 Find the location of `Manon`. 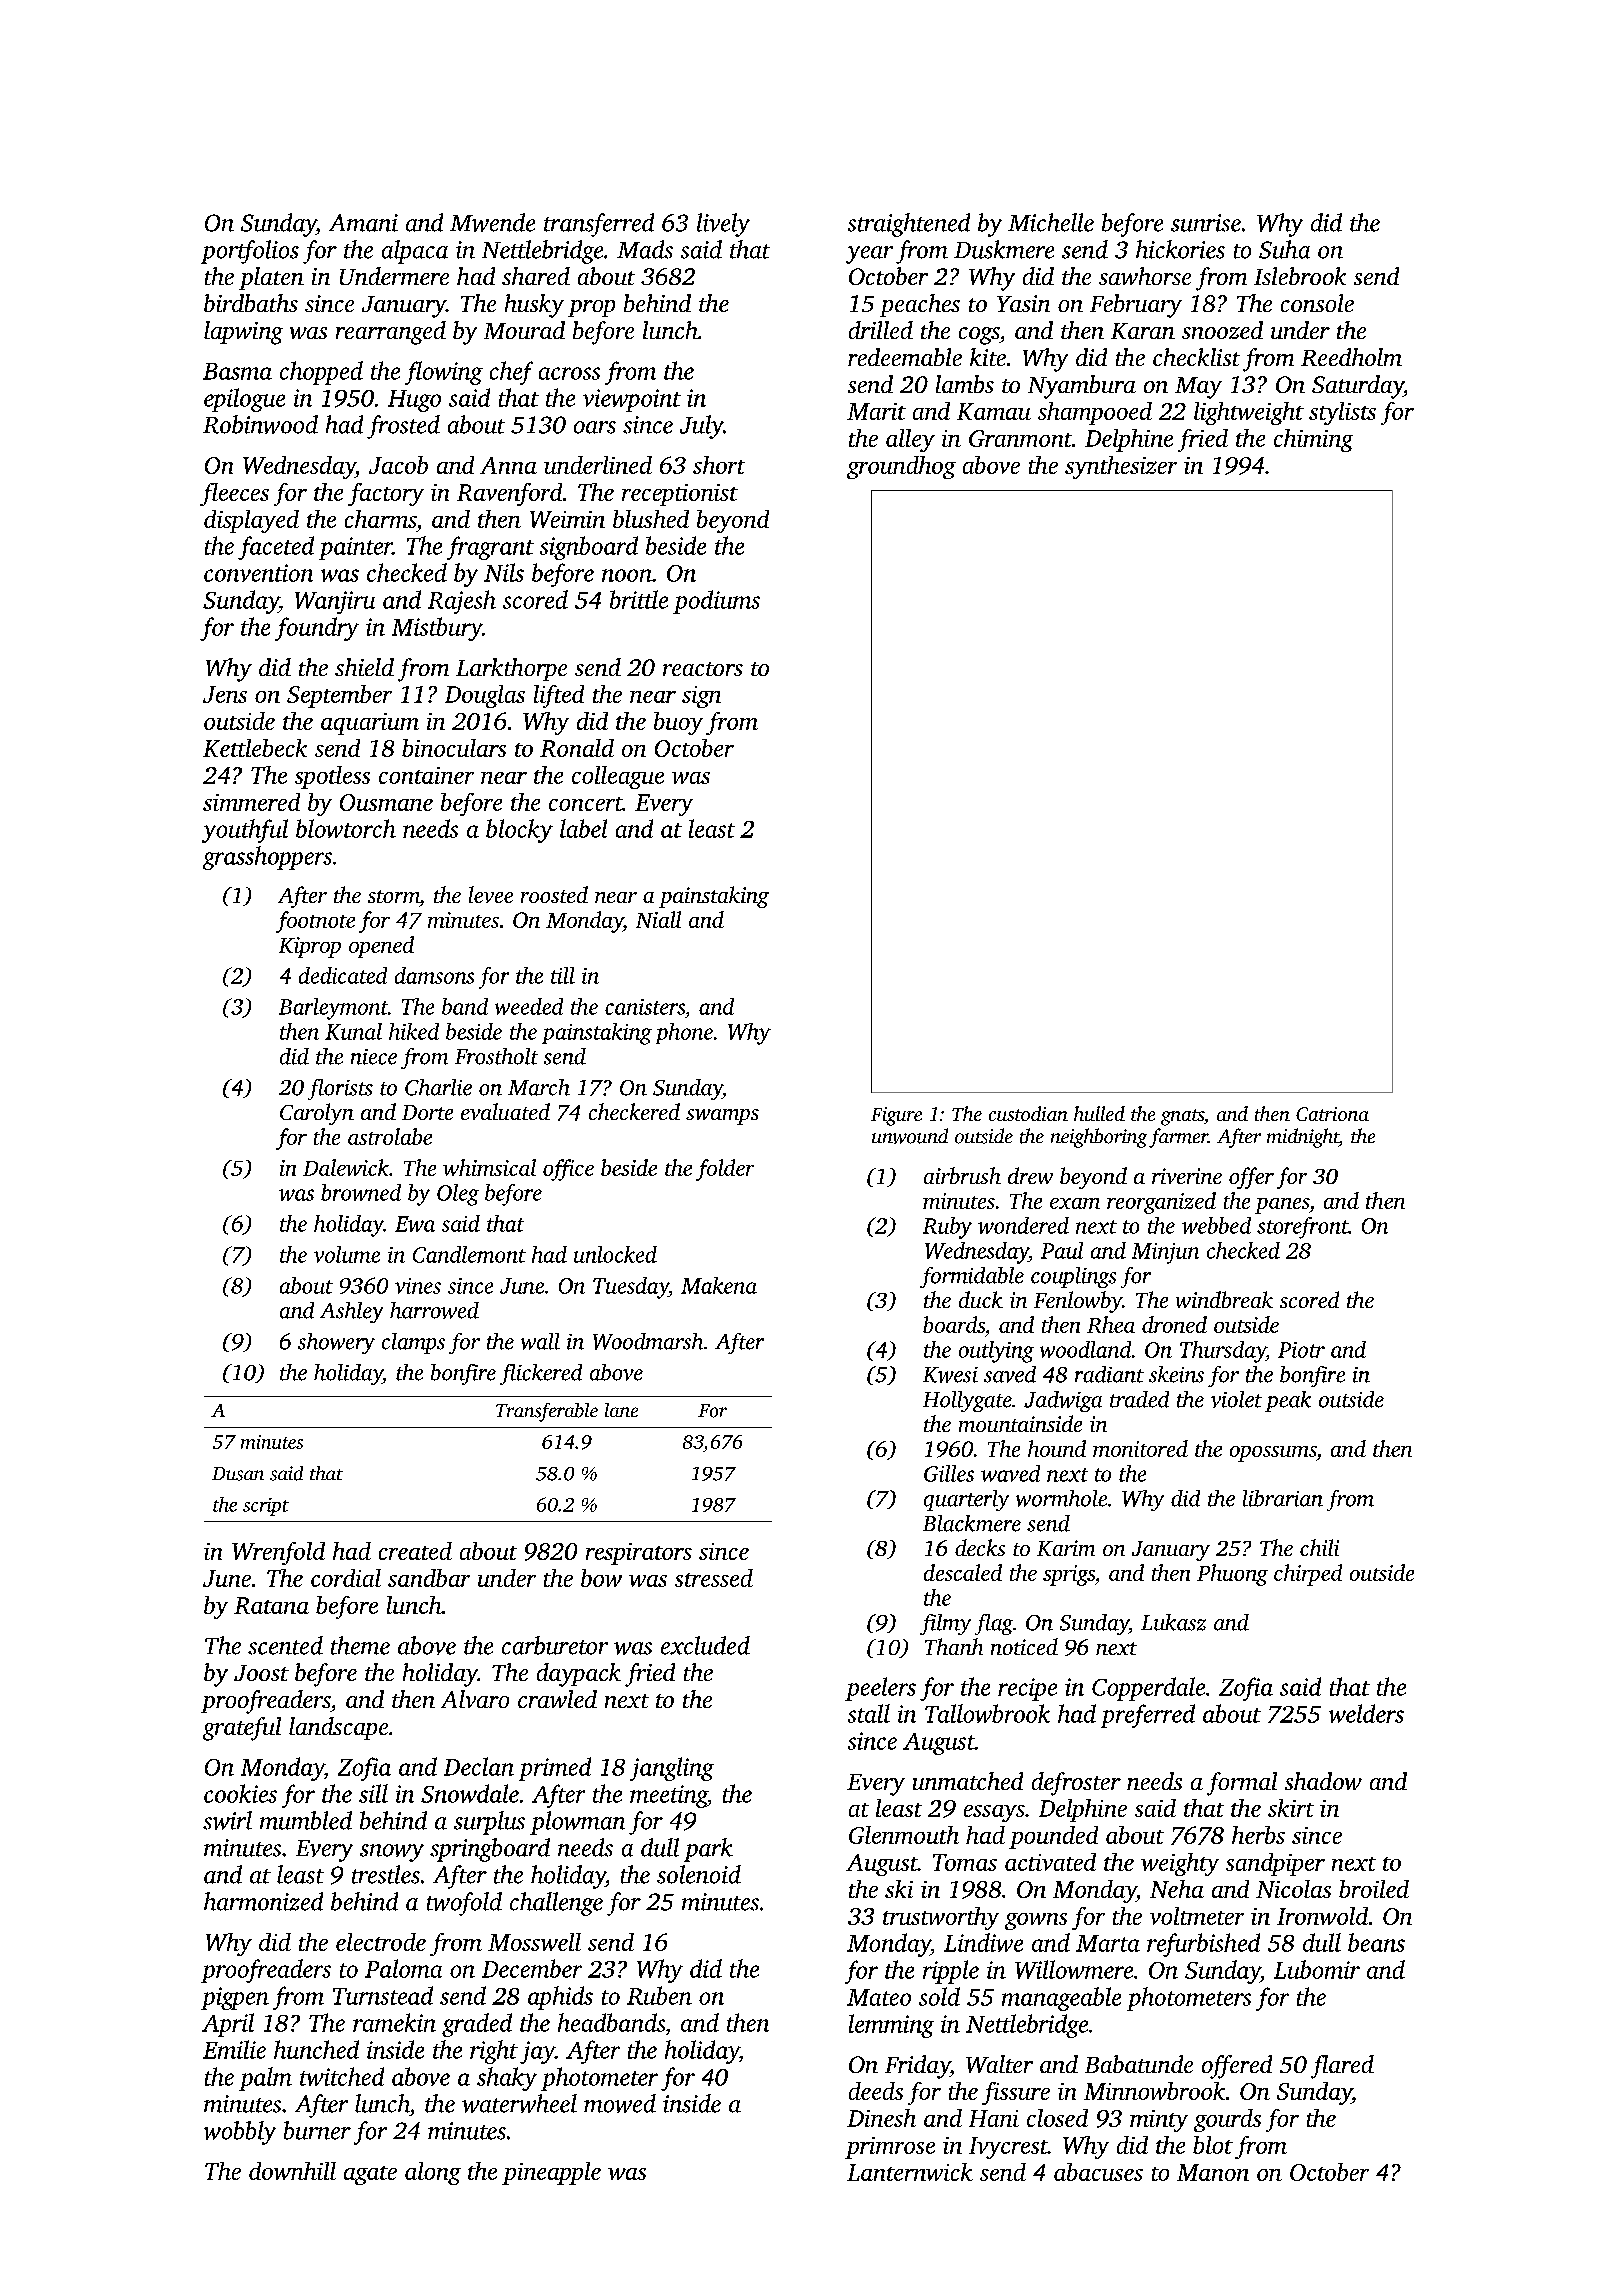

Manon is located at coordinates (1213, 2172).
